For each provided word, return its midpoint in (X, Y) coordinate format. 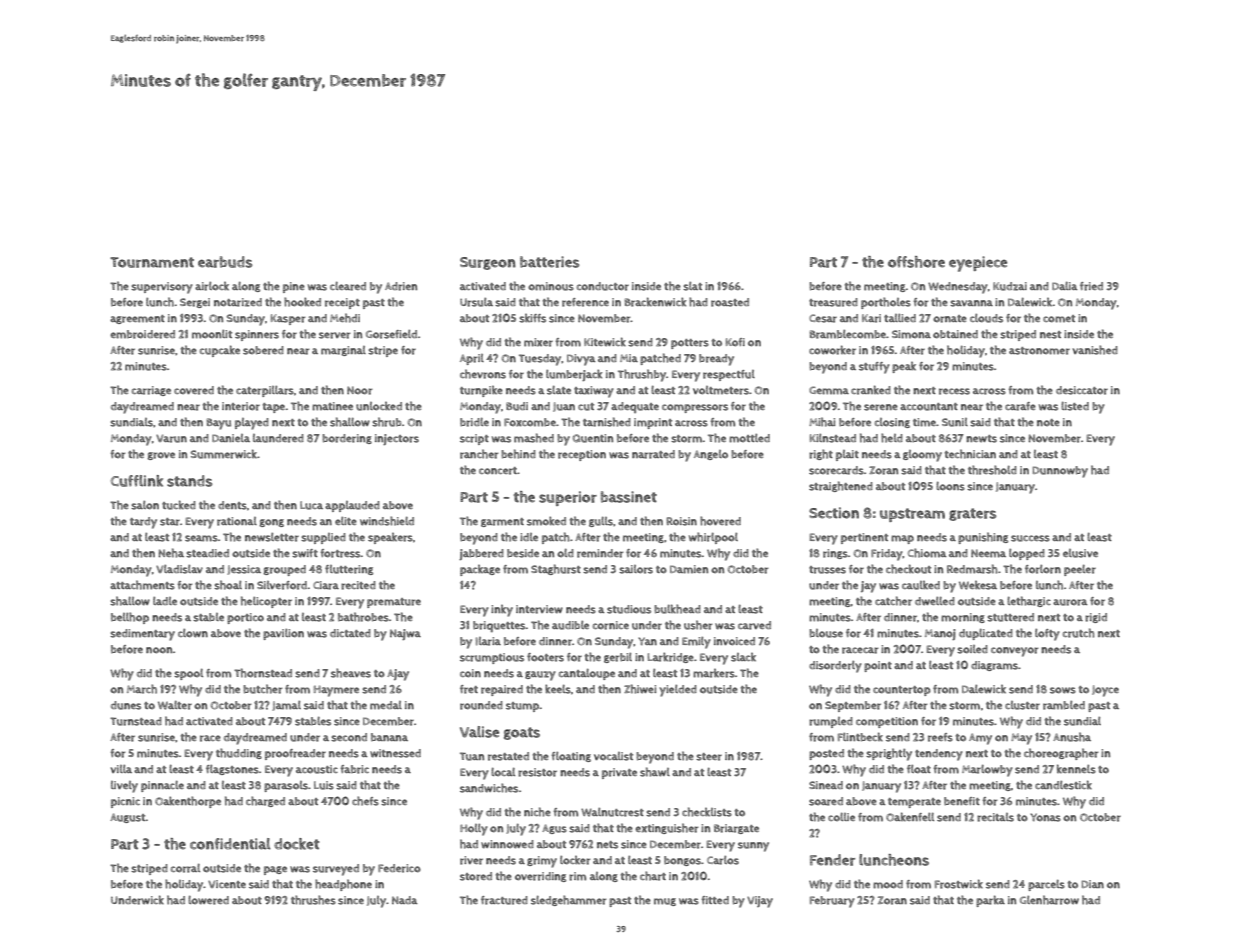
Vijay (760, 902)
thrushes (313, 900)
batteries (549, 262)
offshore (916, 262)
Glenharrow (1049, 900)
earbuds (225, 262)
